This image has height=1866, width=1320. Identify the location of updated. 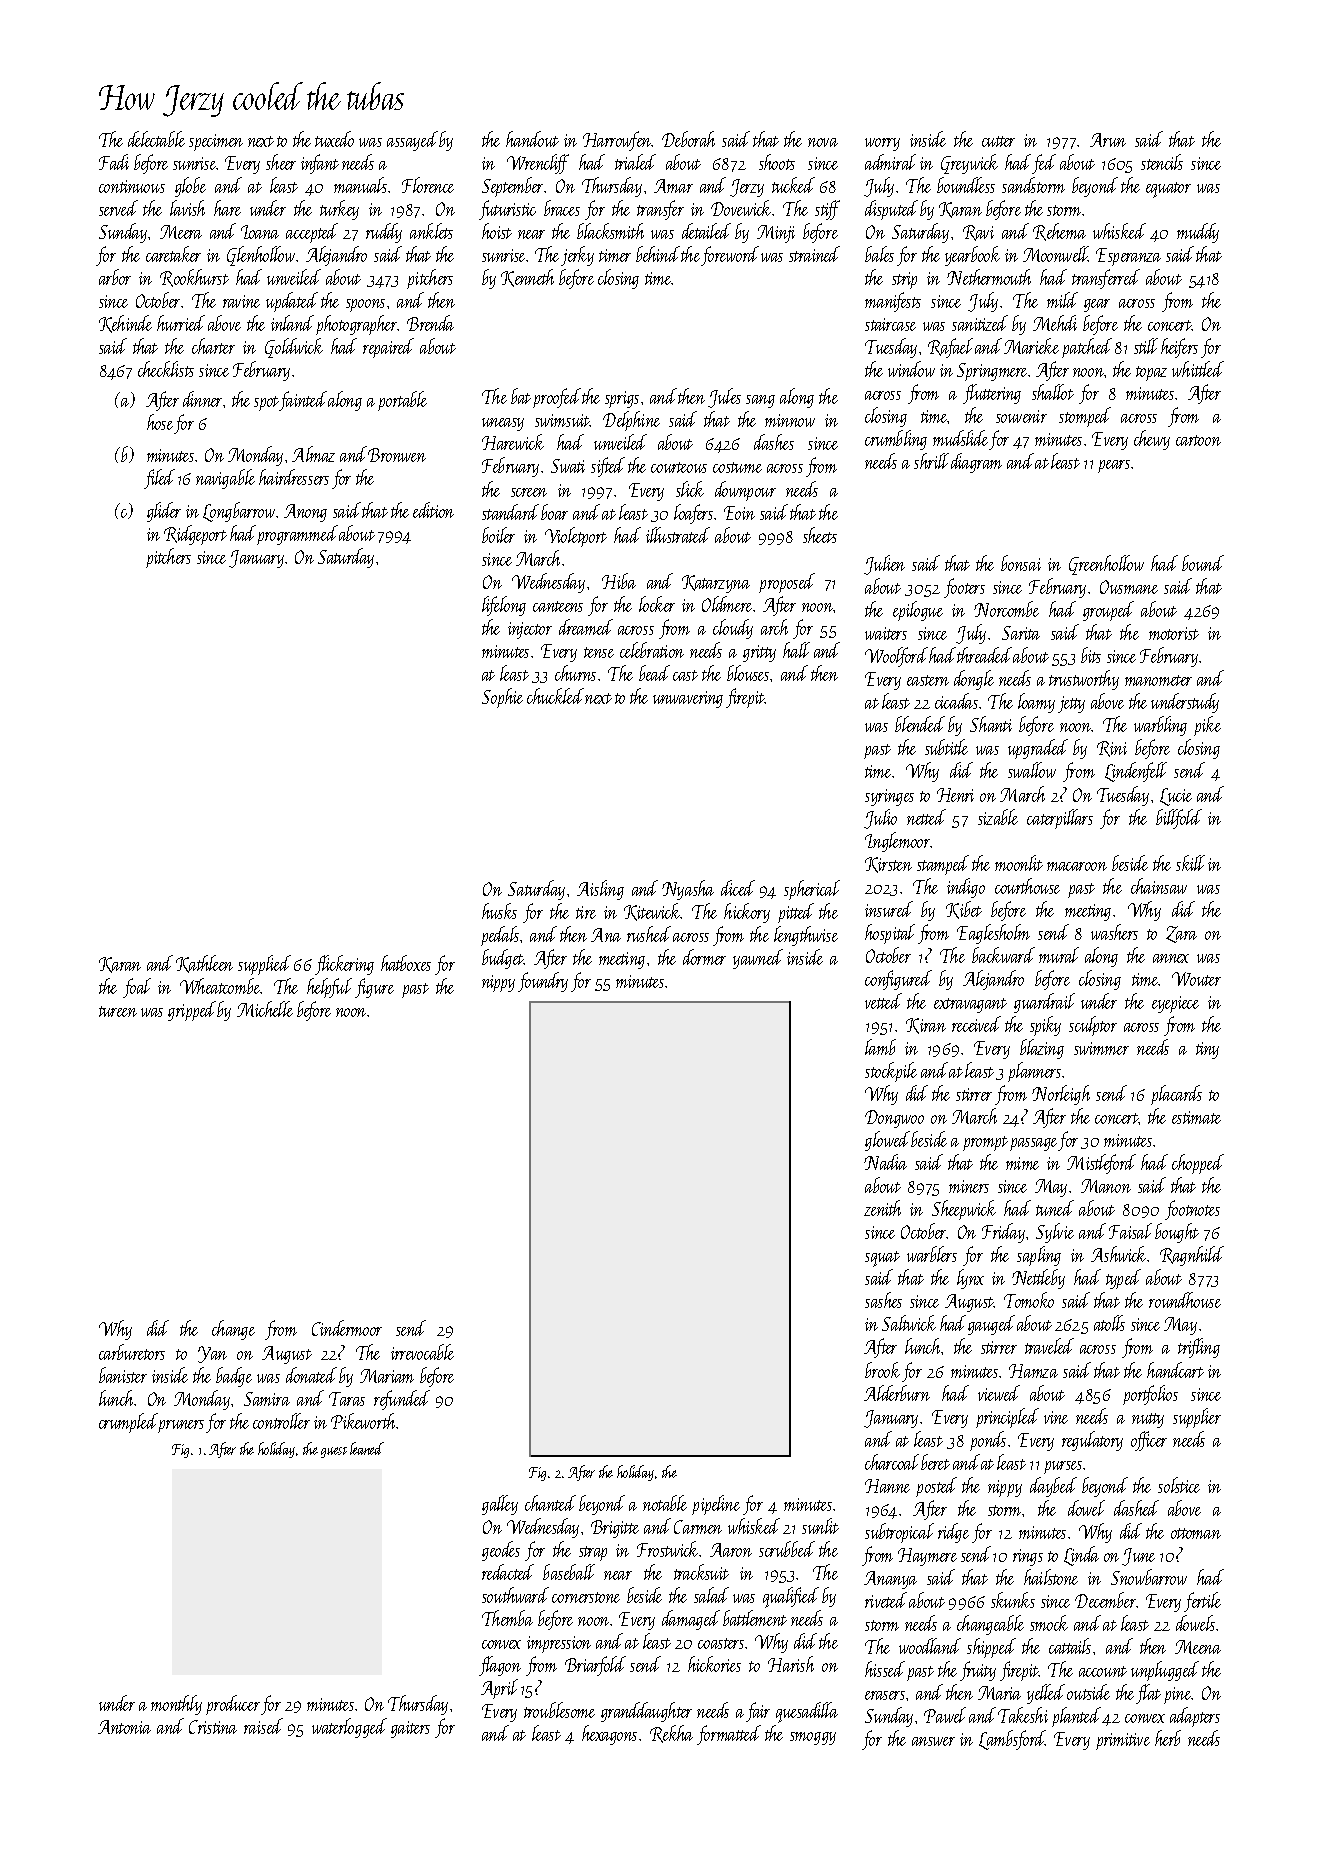
(292, 302).
